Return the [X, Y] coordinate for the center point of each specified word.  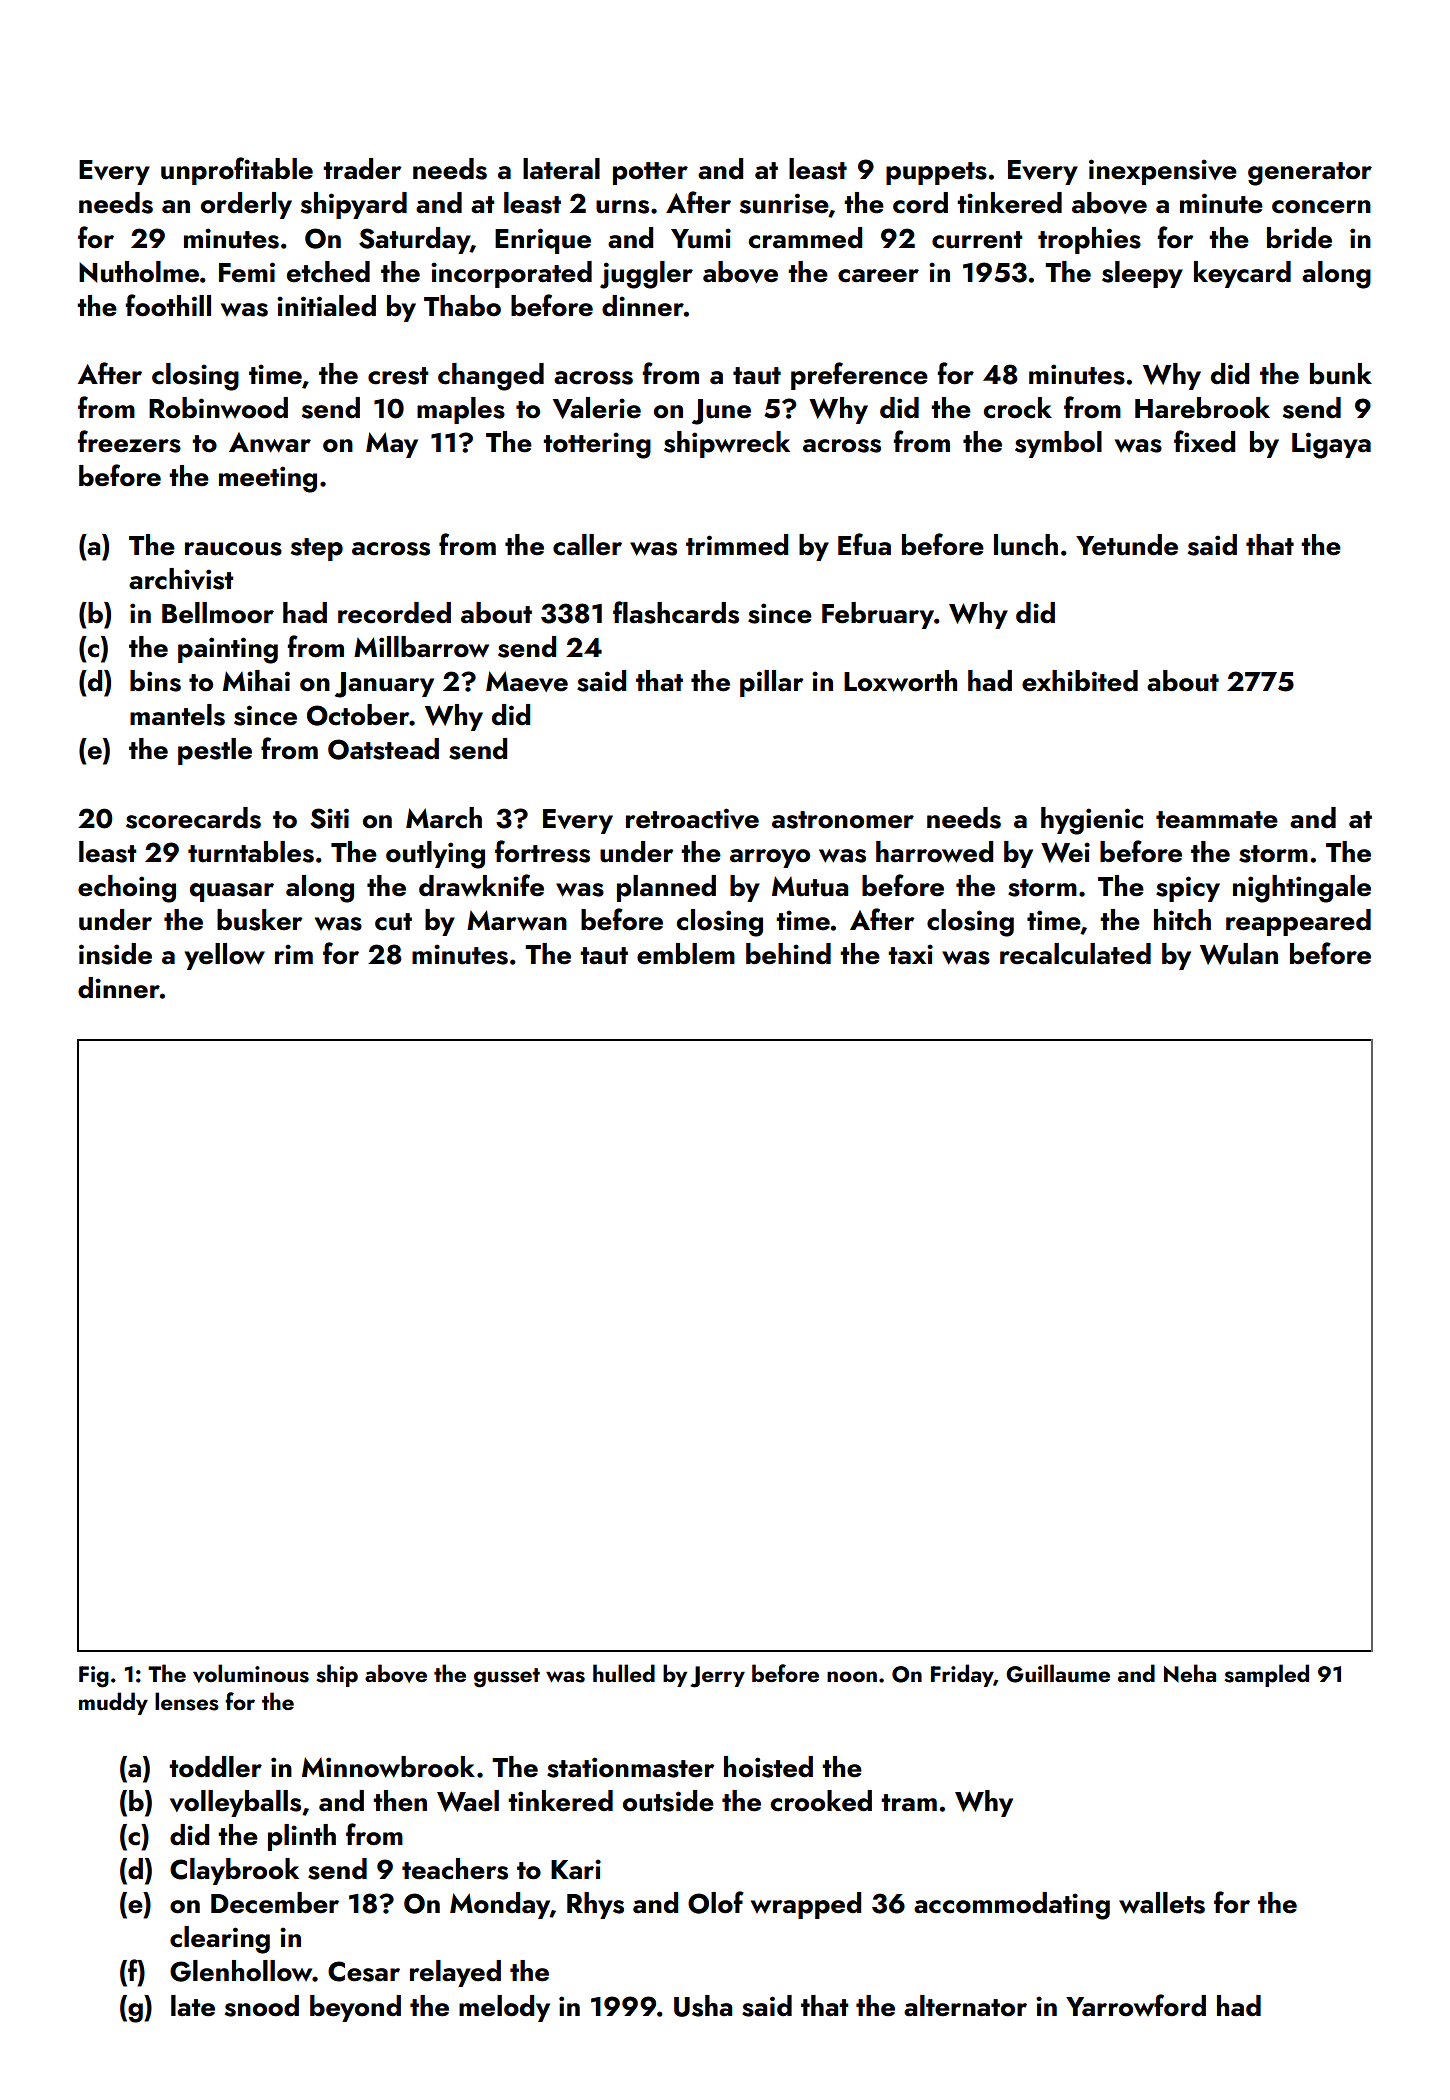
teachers [455, 1869]
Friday [962, 1675]
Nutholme [139, 272]
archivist [181, 579]
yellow [225, 956]
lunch [1026, 545]
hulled [624, 1673]
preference [859, 376]
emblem [686, 954]
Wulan [1239, 954]
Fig [94, 1677]
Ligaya [1331, 445]
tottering [597, 445]
